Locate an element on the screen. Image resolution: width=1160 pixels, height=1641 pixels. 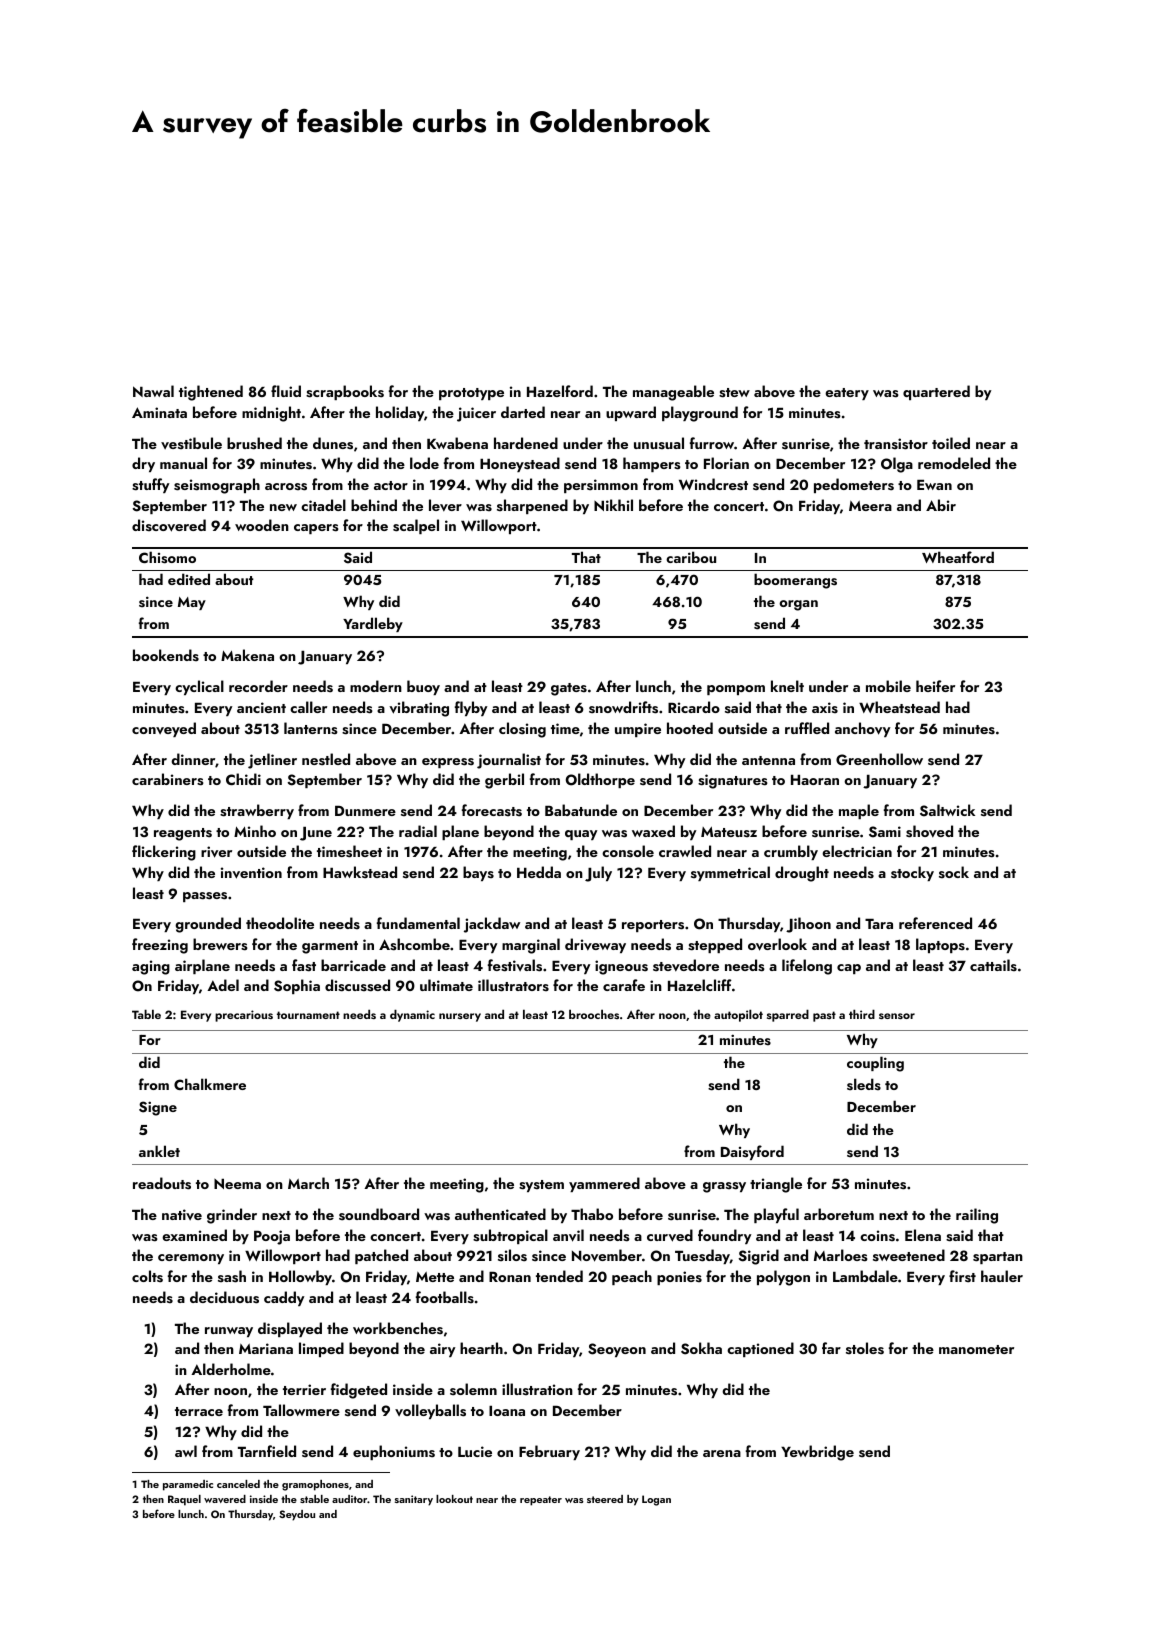
Chidi is located at coordinates (243, 779).
